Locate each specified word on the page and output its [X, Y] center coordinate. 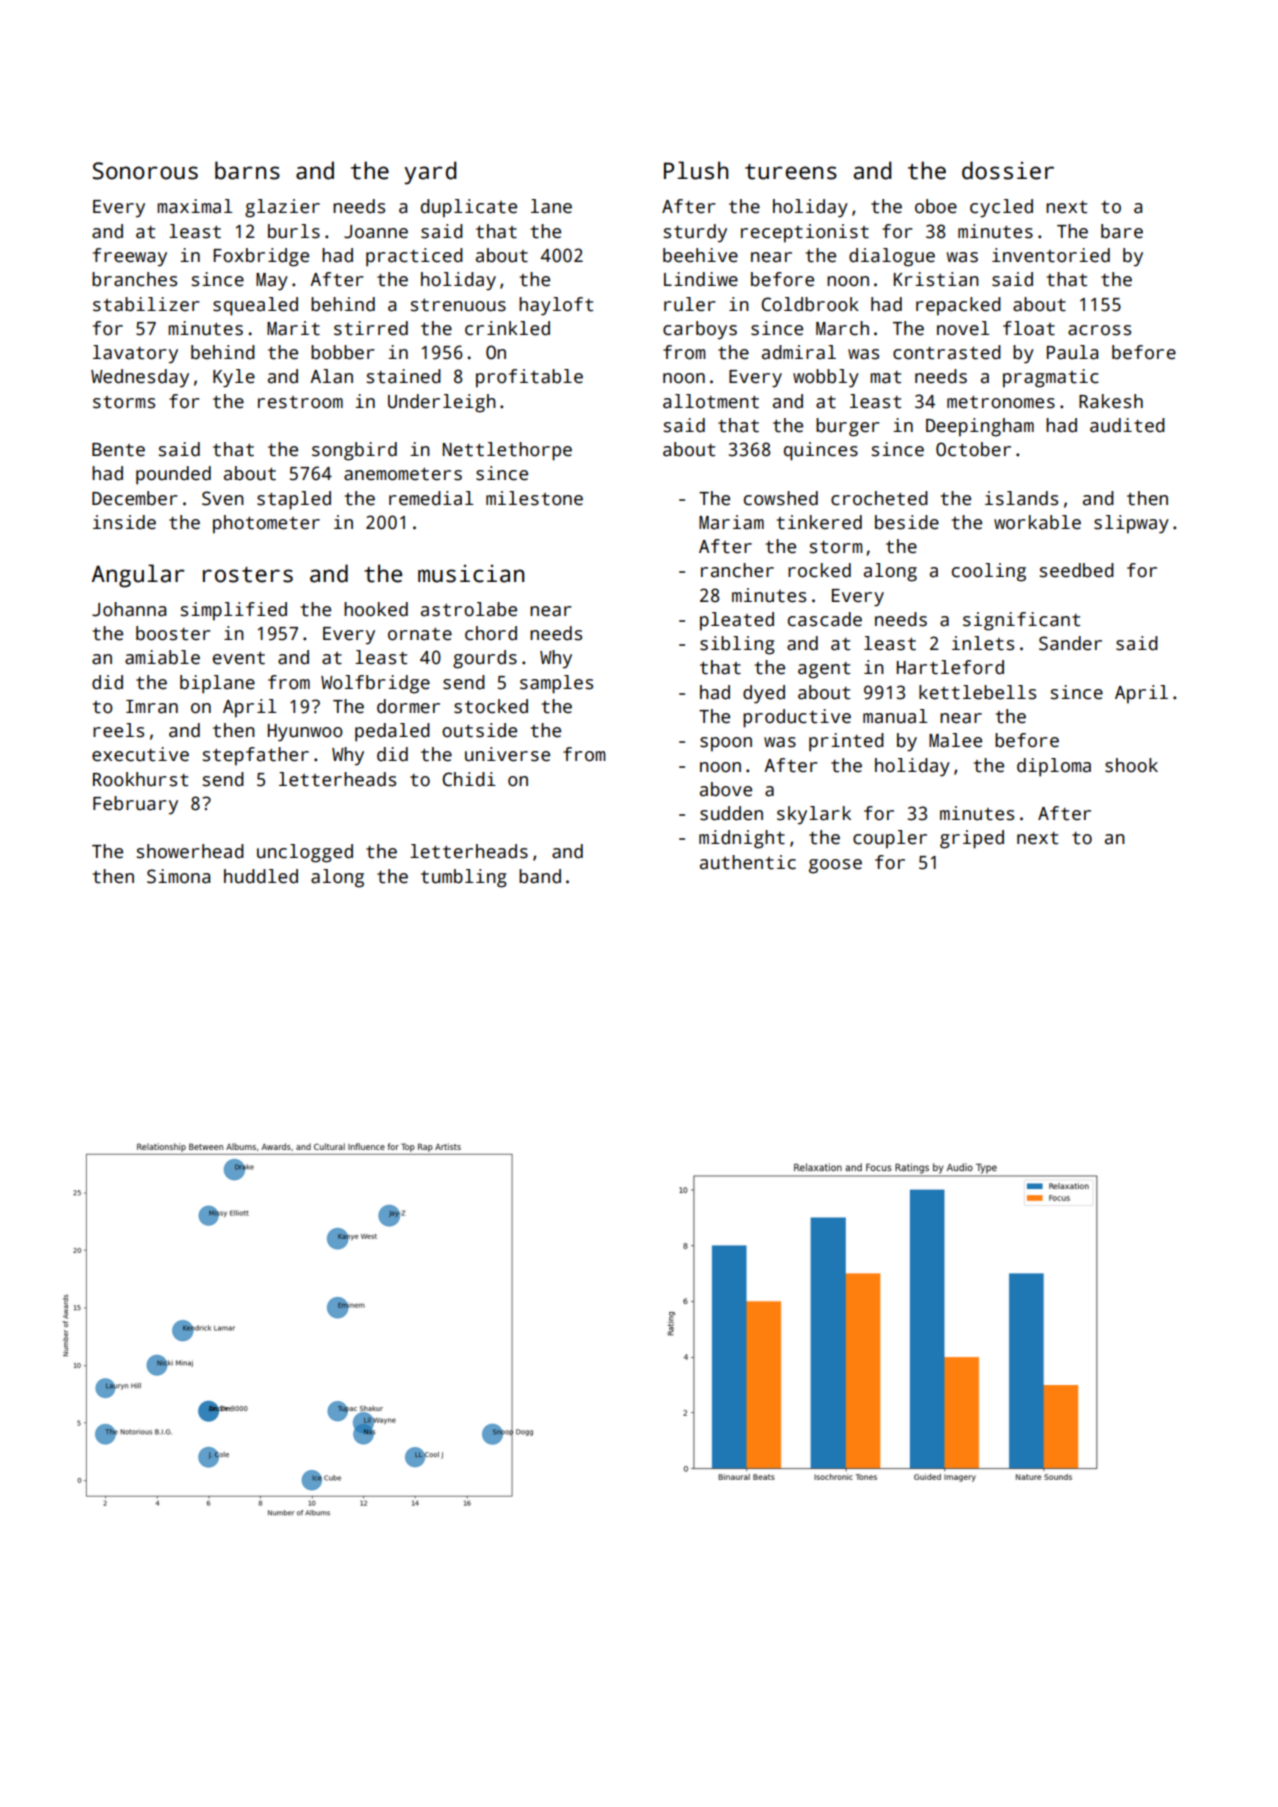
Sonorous [145, 171]
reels [118, 730]
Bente [118, 450]
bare [1122, 231]
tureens [791, 172]
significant [1021, 621]
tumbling [464, 878]
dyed [764, 694]
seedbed [1077, 570]
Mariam [731, 522]
